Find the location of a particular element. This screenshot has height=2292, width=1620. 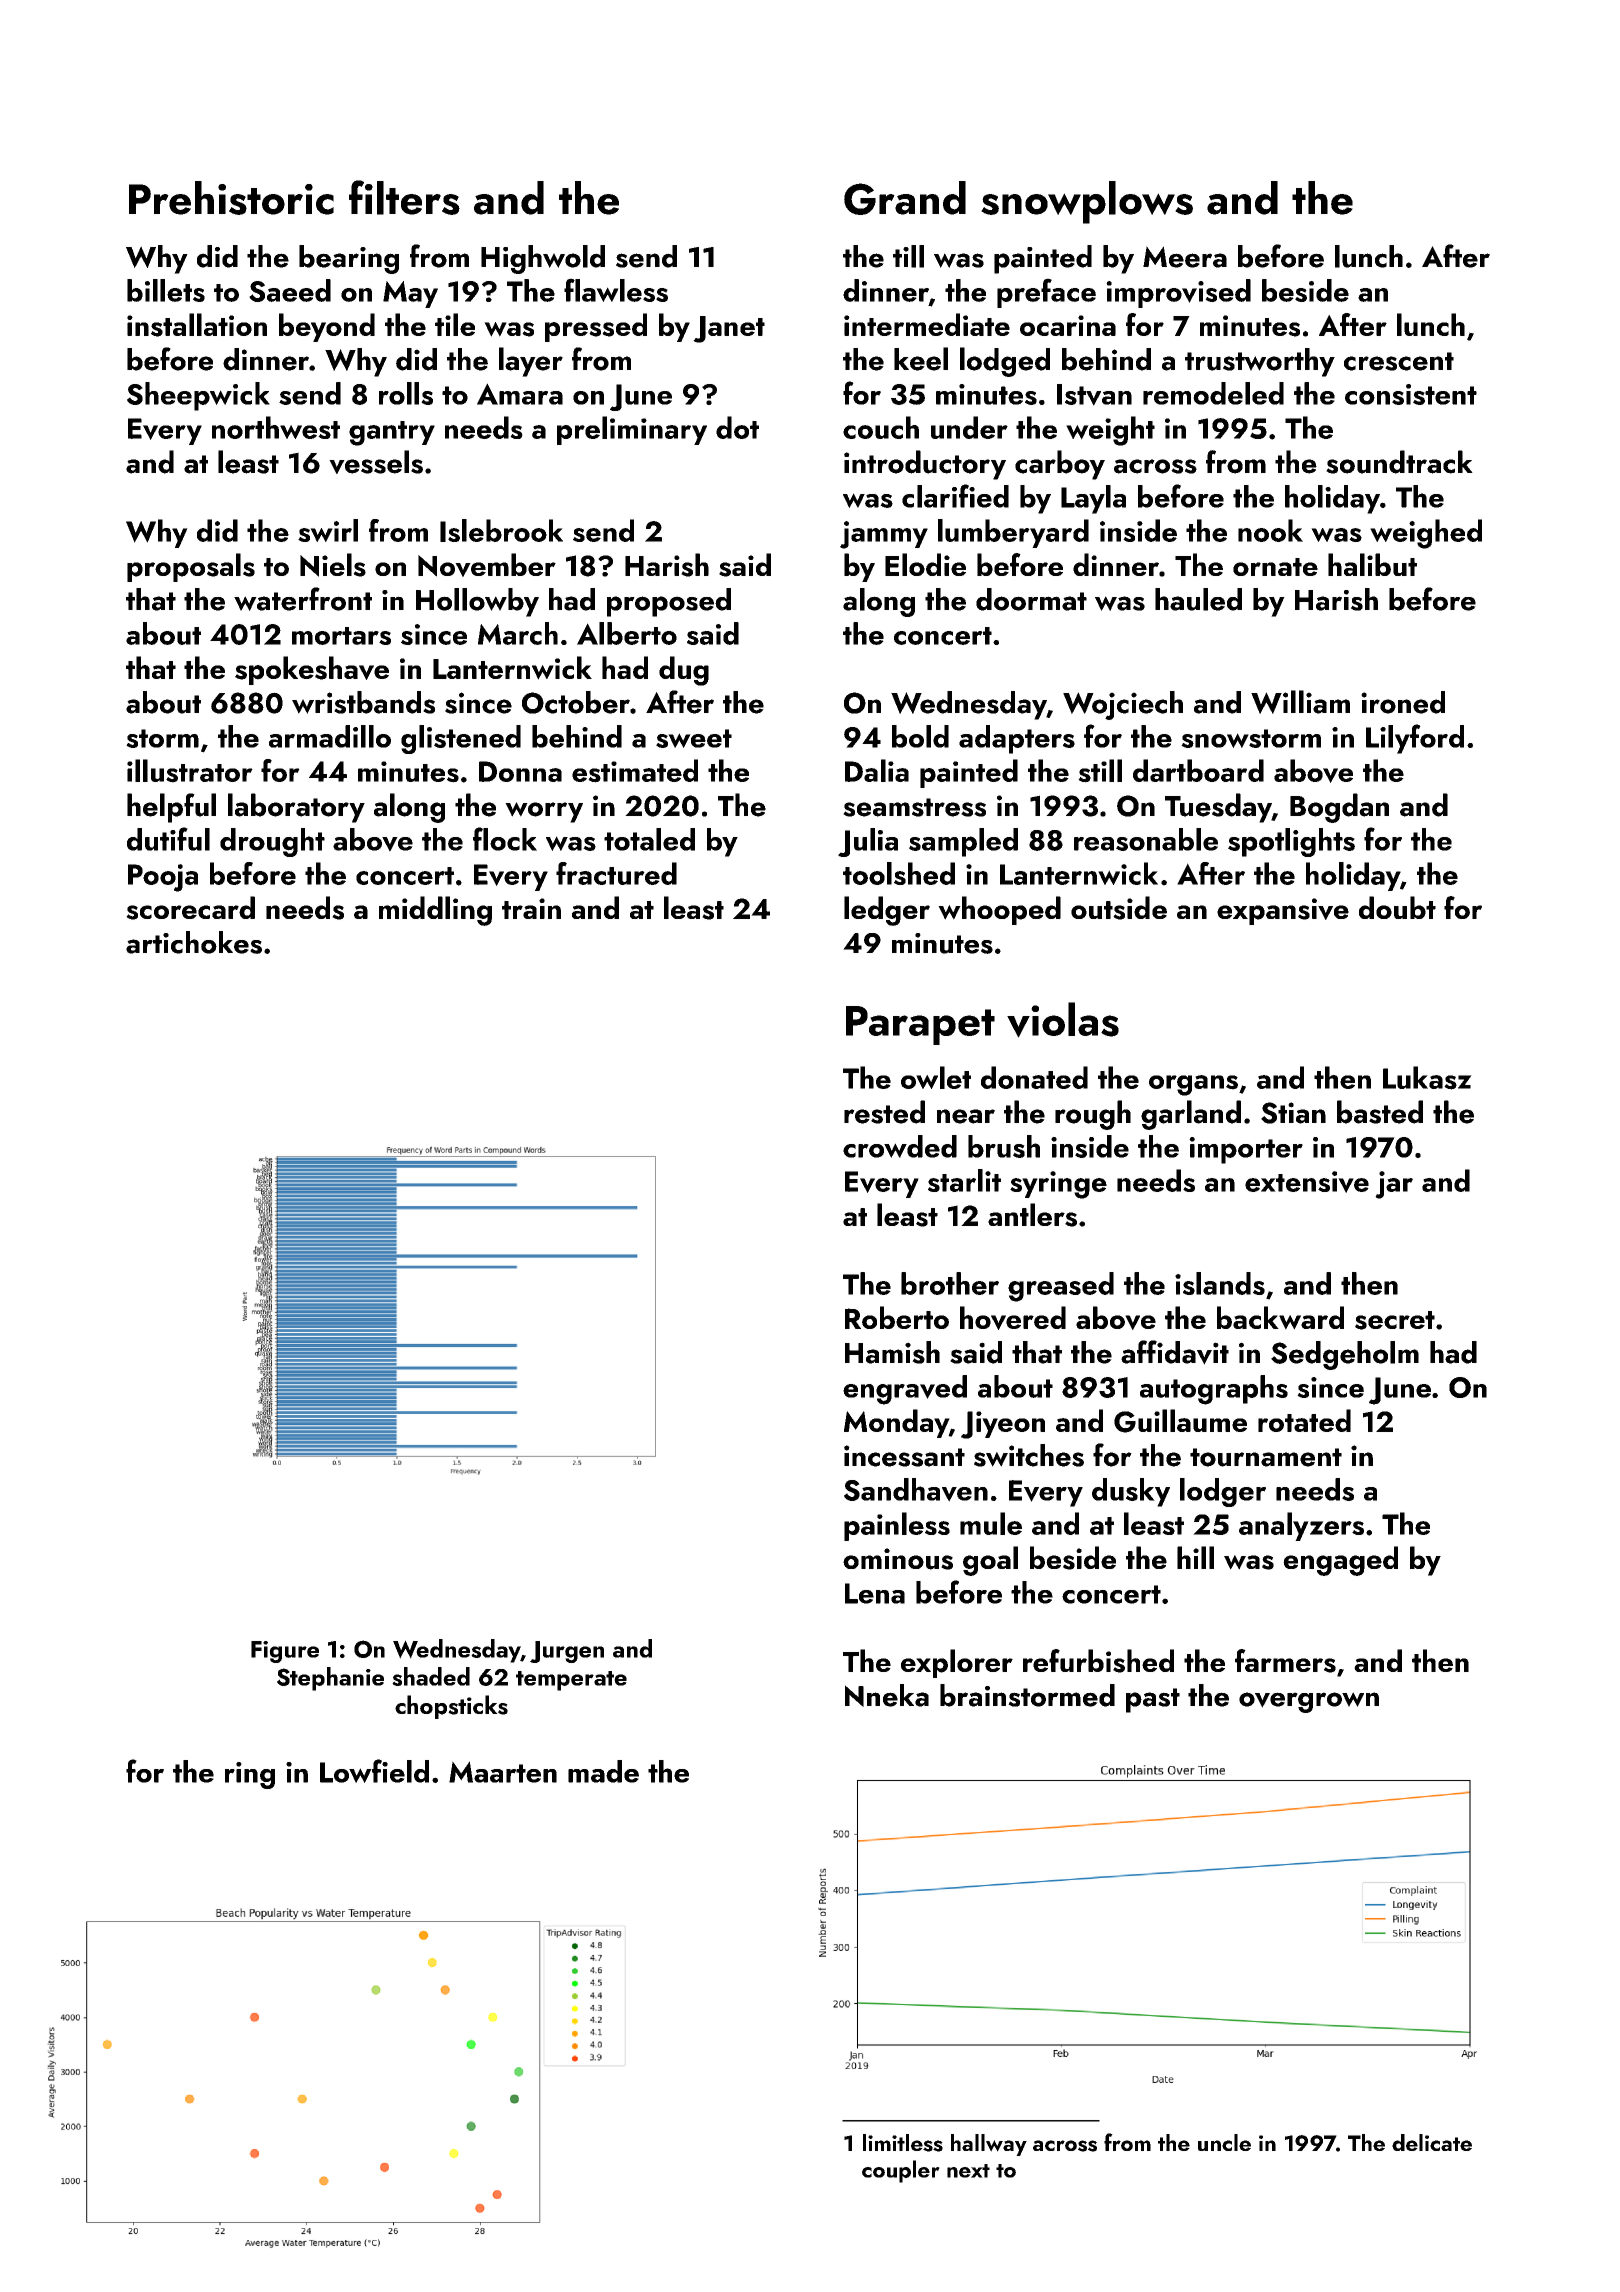

middling is located at coordinates (435, 911).
